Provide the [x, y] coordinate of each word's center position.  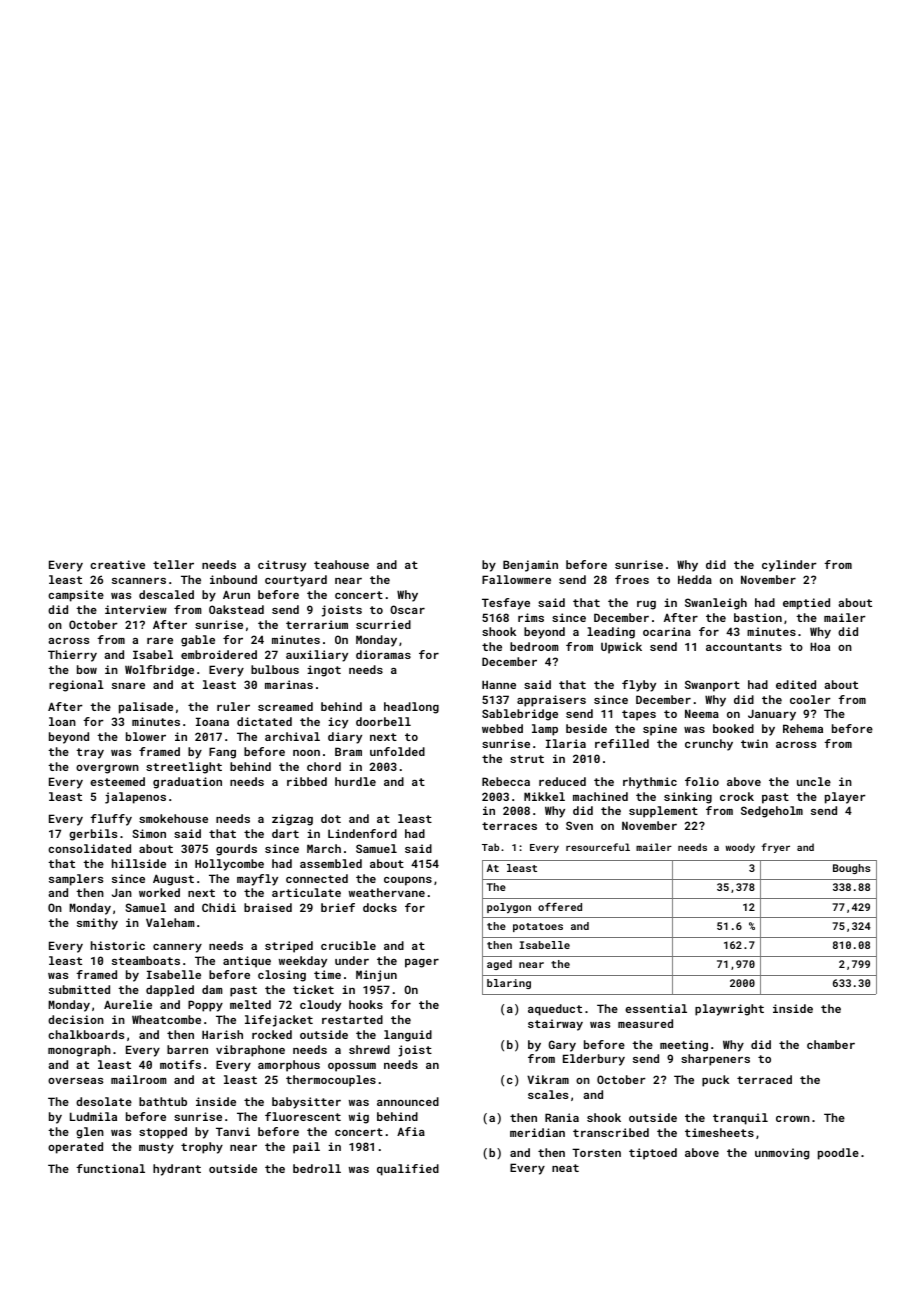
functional [110, 1168]
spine [660, 730]
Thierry [72, 656]
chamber [831, 1044]
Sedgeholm [772, 812]
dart [285, 833]
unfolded [397, 751]
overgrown [107, 769]
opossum [352, 1067]
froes [632, 579]
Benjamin [530, 566]
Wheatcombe [166, 1019]
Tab [490, 847]
